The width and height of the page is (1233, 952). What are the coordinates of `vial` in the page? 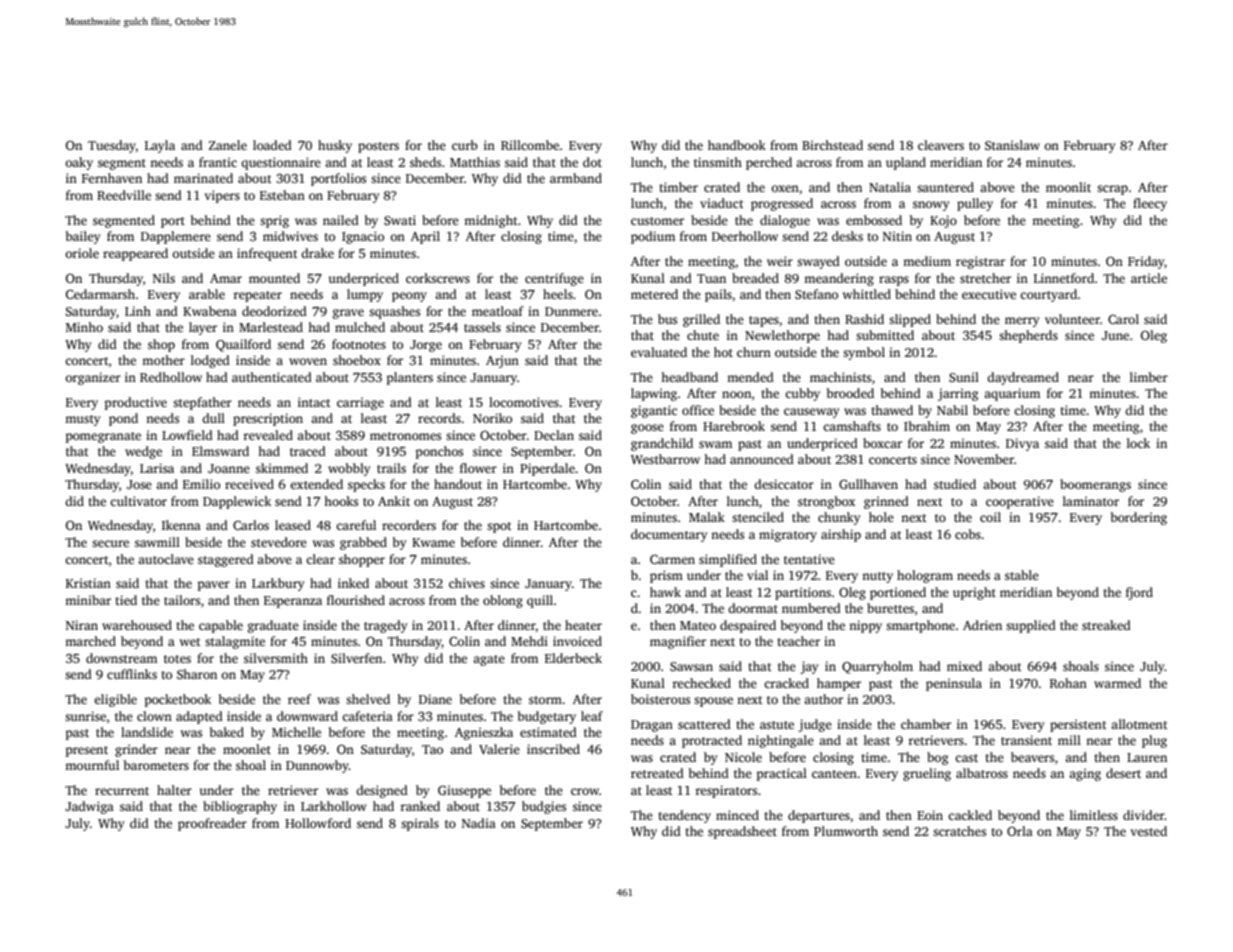 It's located at (757, 575).
